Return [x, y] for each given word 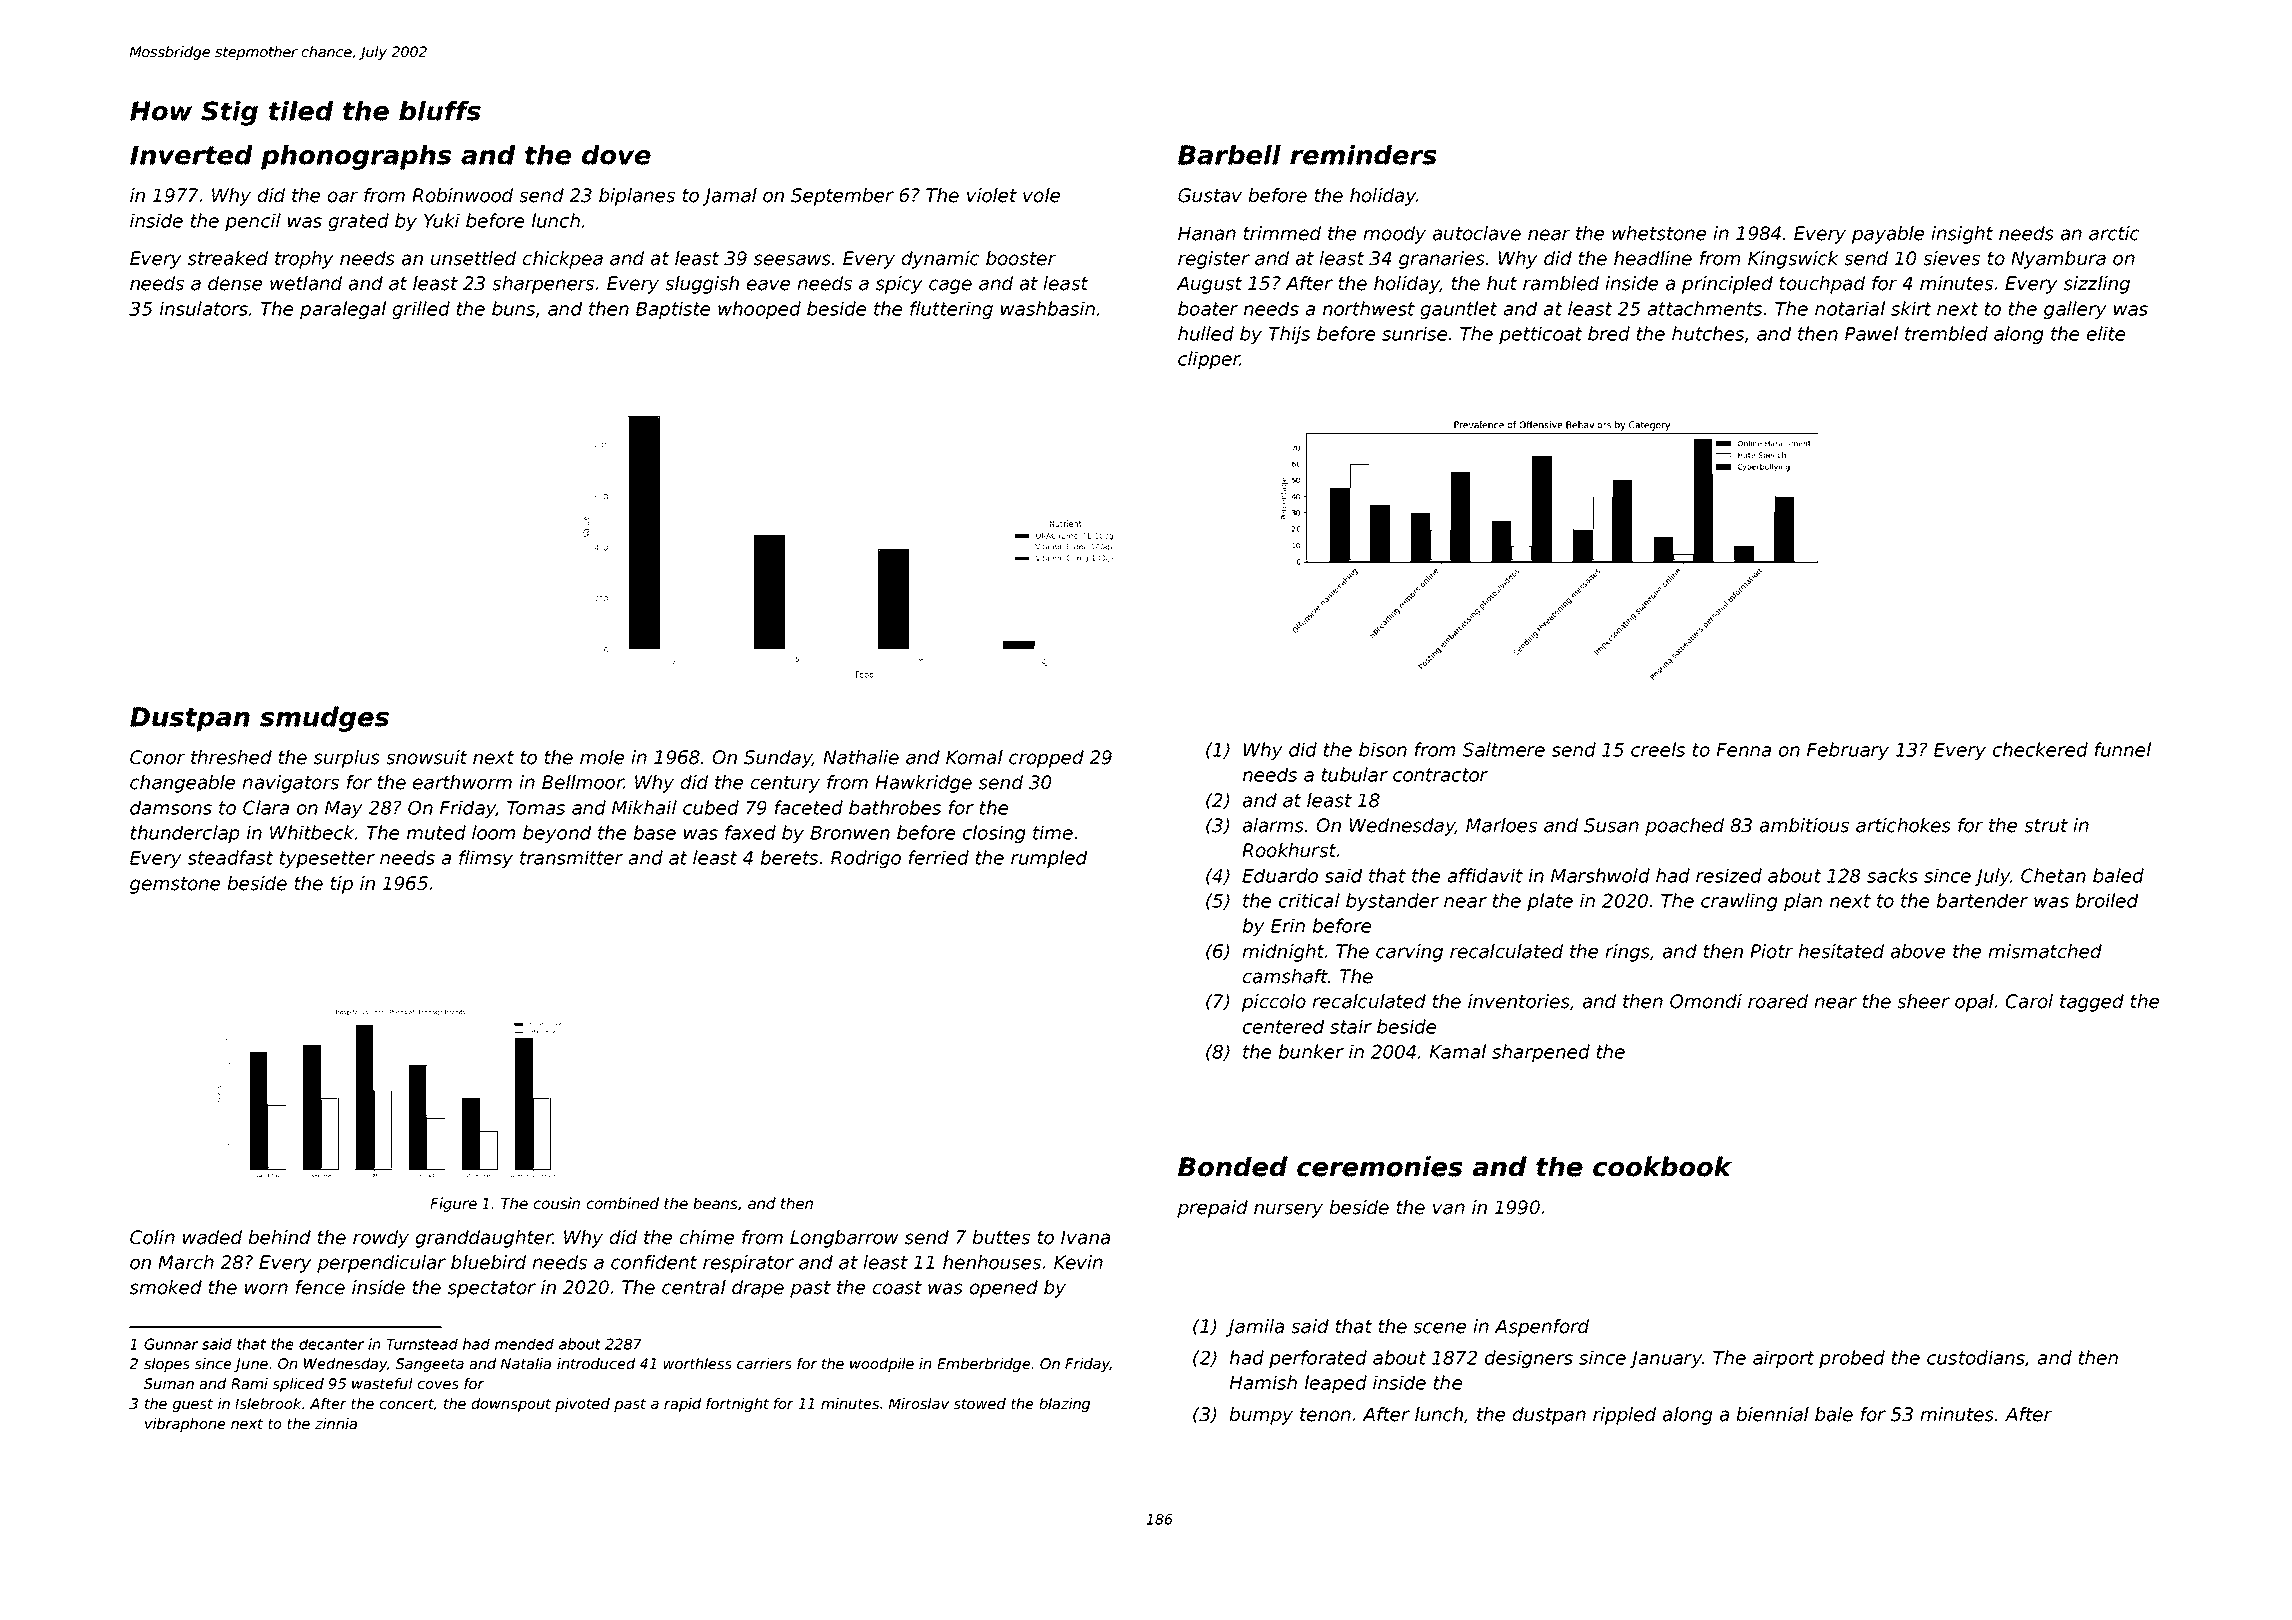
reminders [1363, 155]
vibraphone [185, 1425]
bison [1383, 749]
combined [622, 1203]
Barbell [1229, 155]
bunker [1311, 1051]
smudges [324, 719]
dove [616, 155]
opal [1974, 1003]
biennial [1773, 1414]
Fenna [1743, 750]
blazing [1064, 1405]
